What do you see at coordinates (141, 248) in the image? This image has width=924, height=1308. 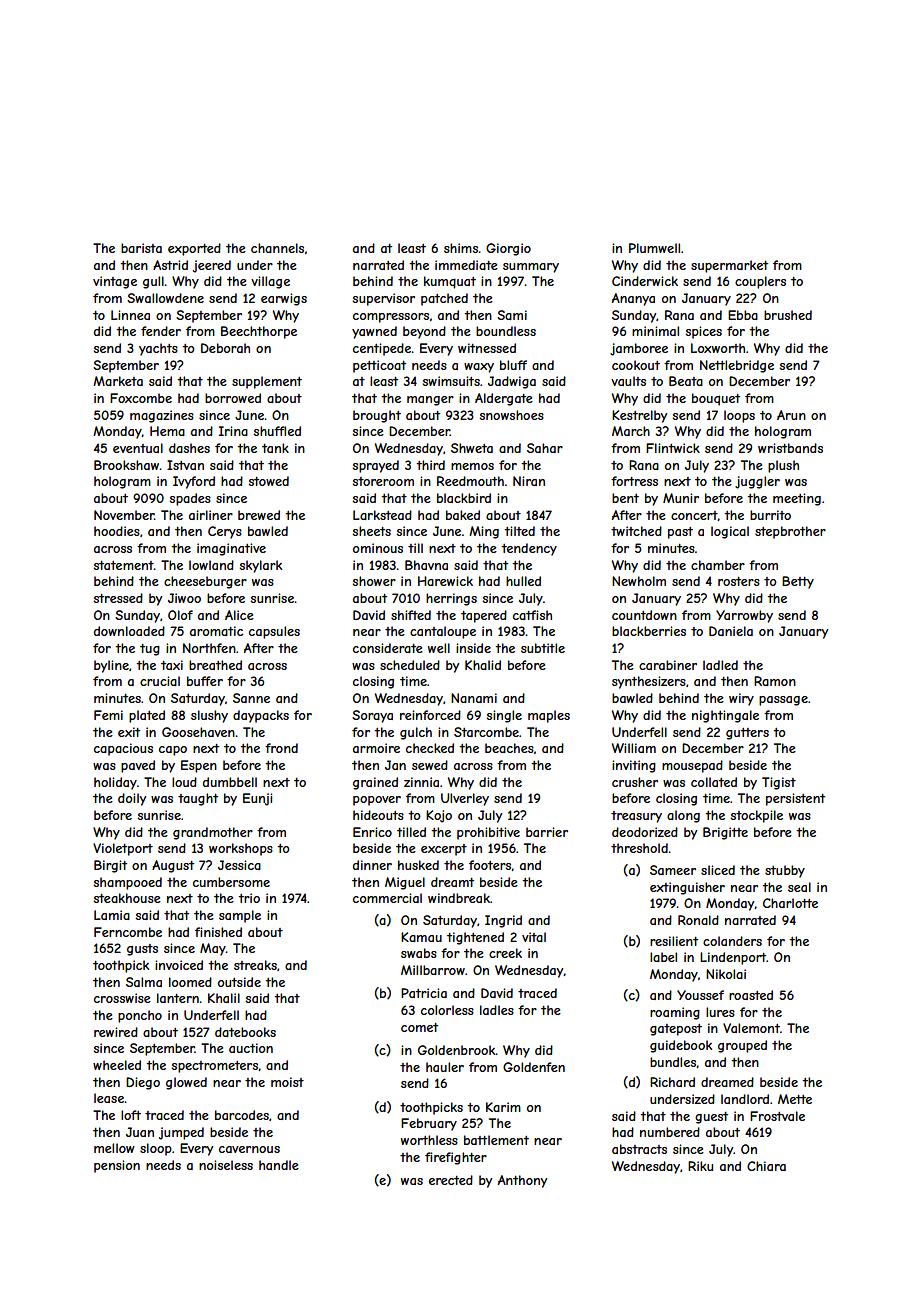 I see `barista` at bounding box center [141, 248].
